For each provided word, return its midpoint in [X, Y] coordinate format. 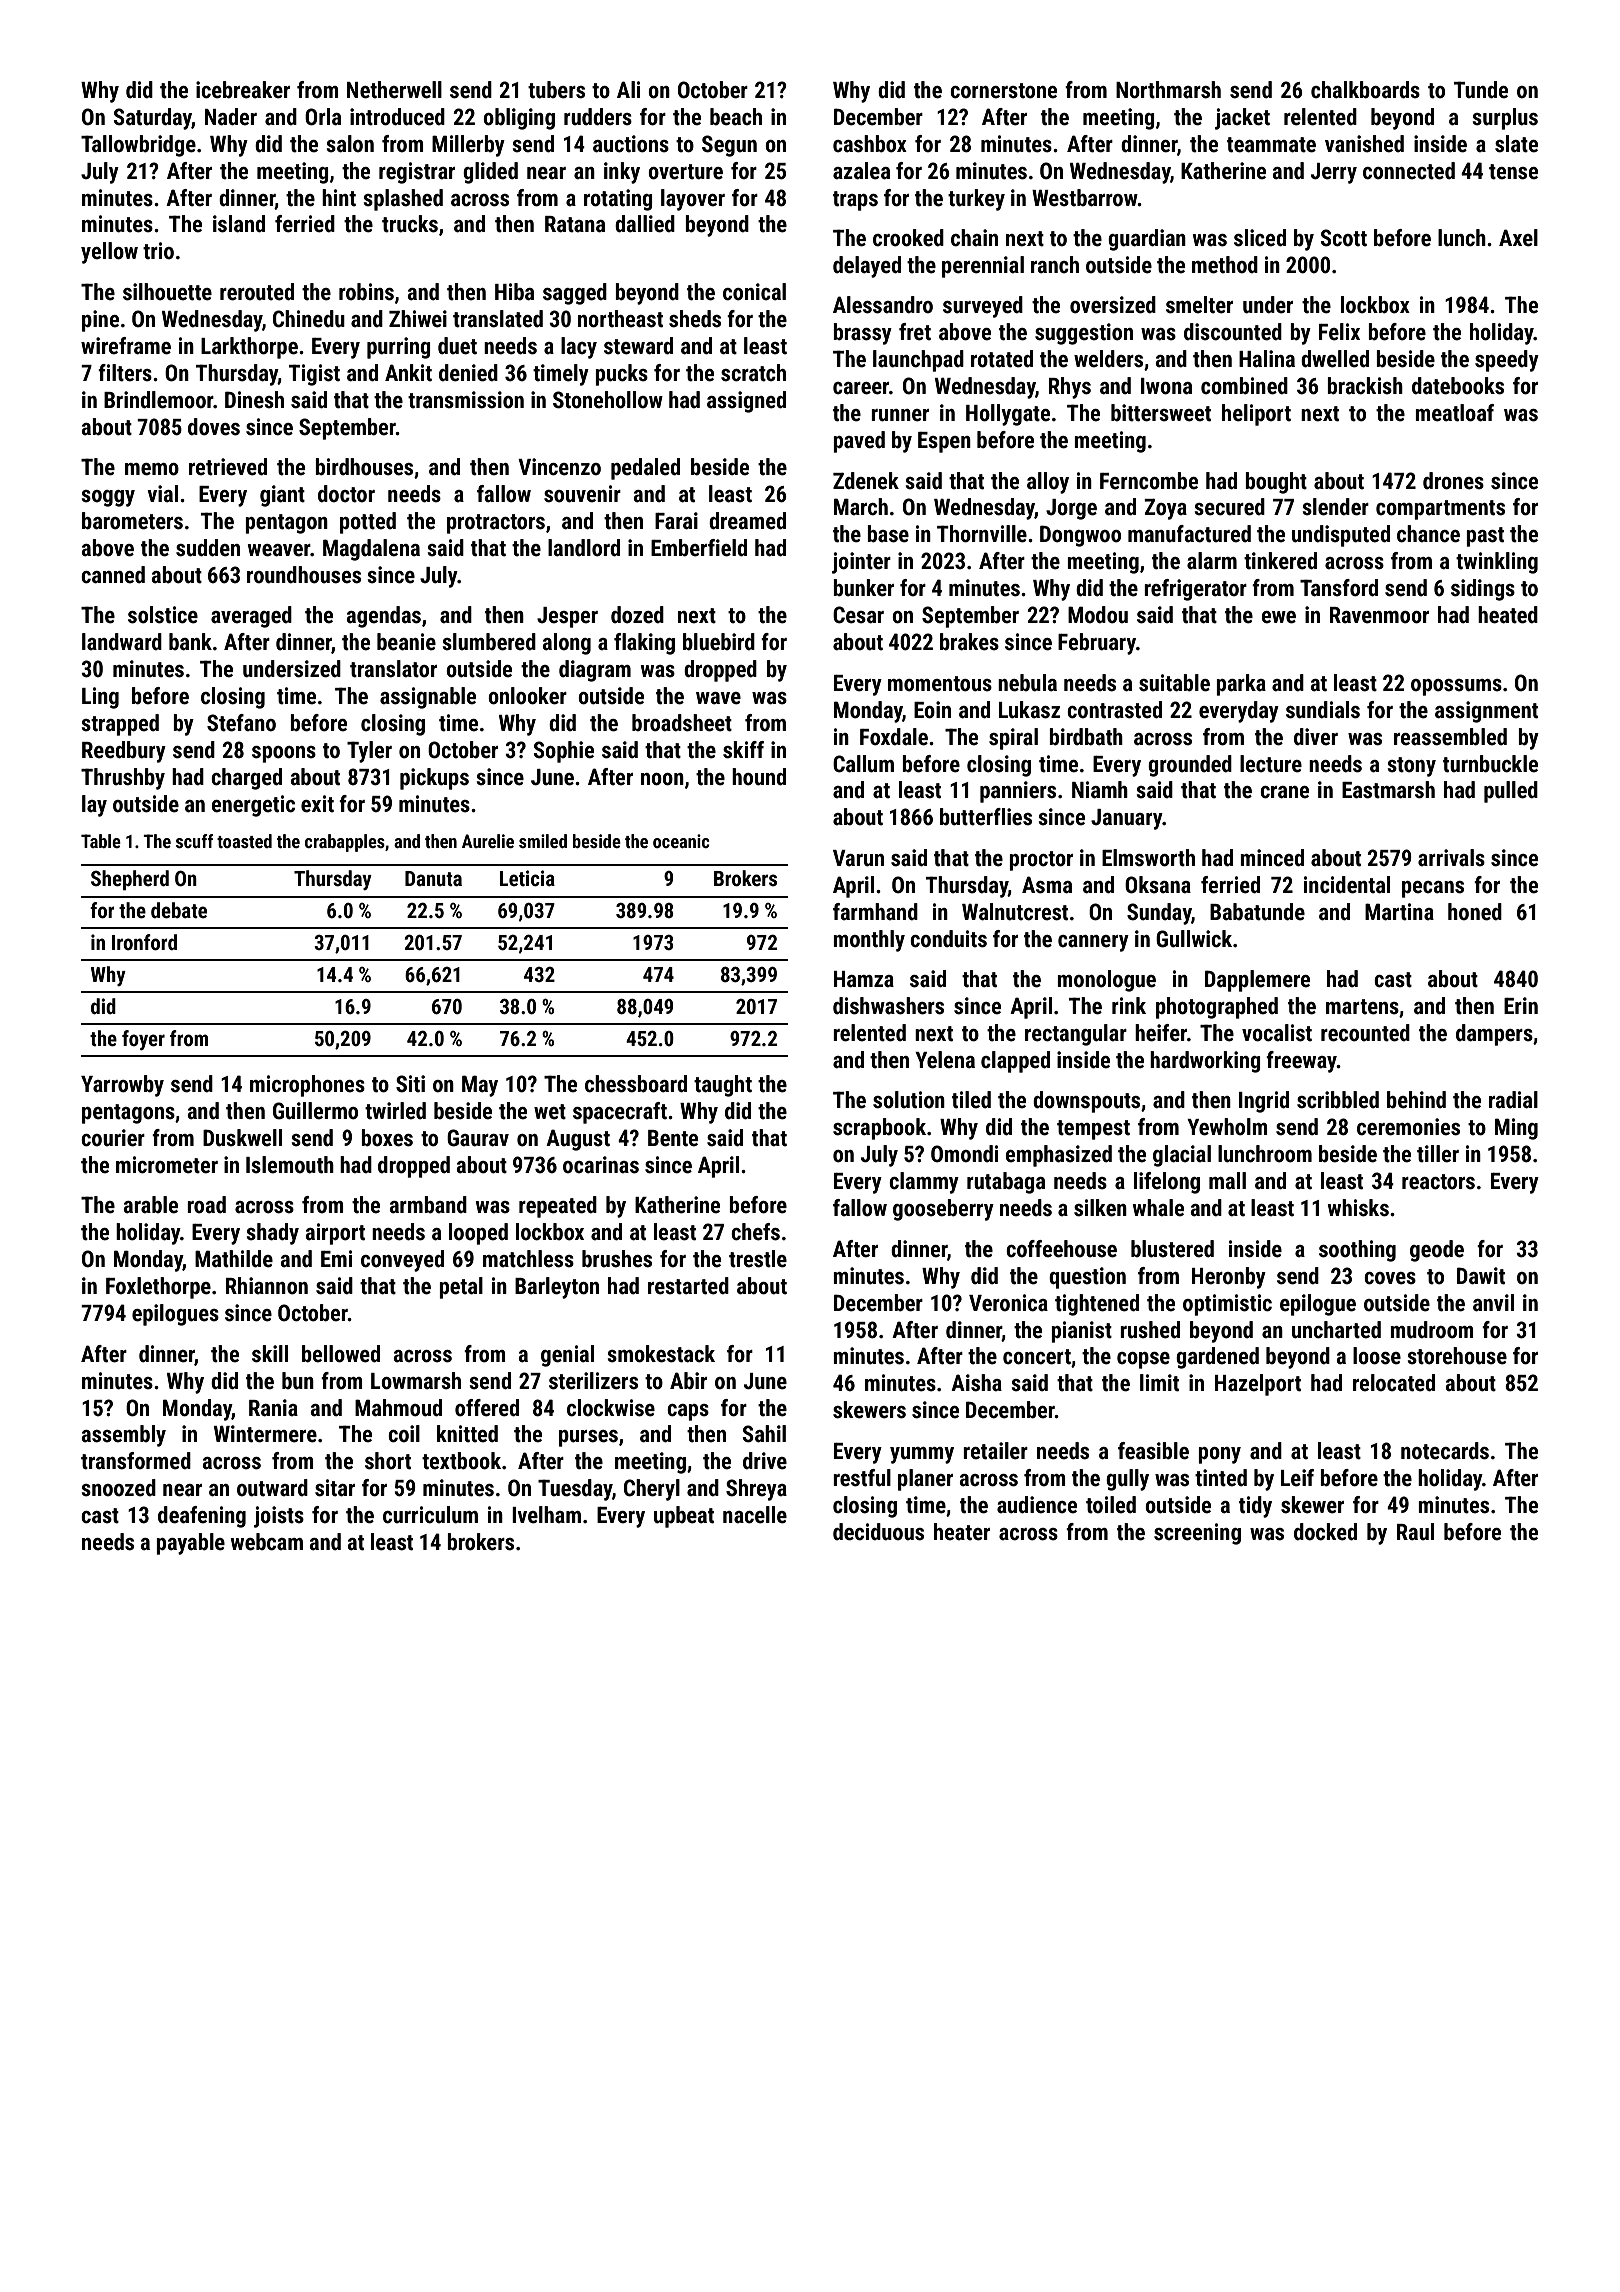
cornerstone [1003, 91]
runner [900, 415]
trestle [758, 1259]
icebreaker [243, 90]
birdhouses [364, 467]
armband [428, 1205]
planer [925, 1480]
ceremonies [1408, 1127]
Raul [1415, 1531]
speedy [1507, 361]
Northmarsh [1168, 90]
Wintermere [265, 1434]
